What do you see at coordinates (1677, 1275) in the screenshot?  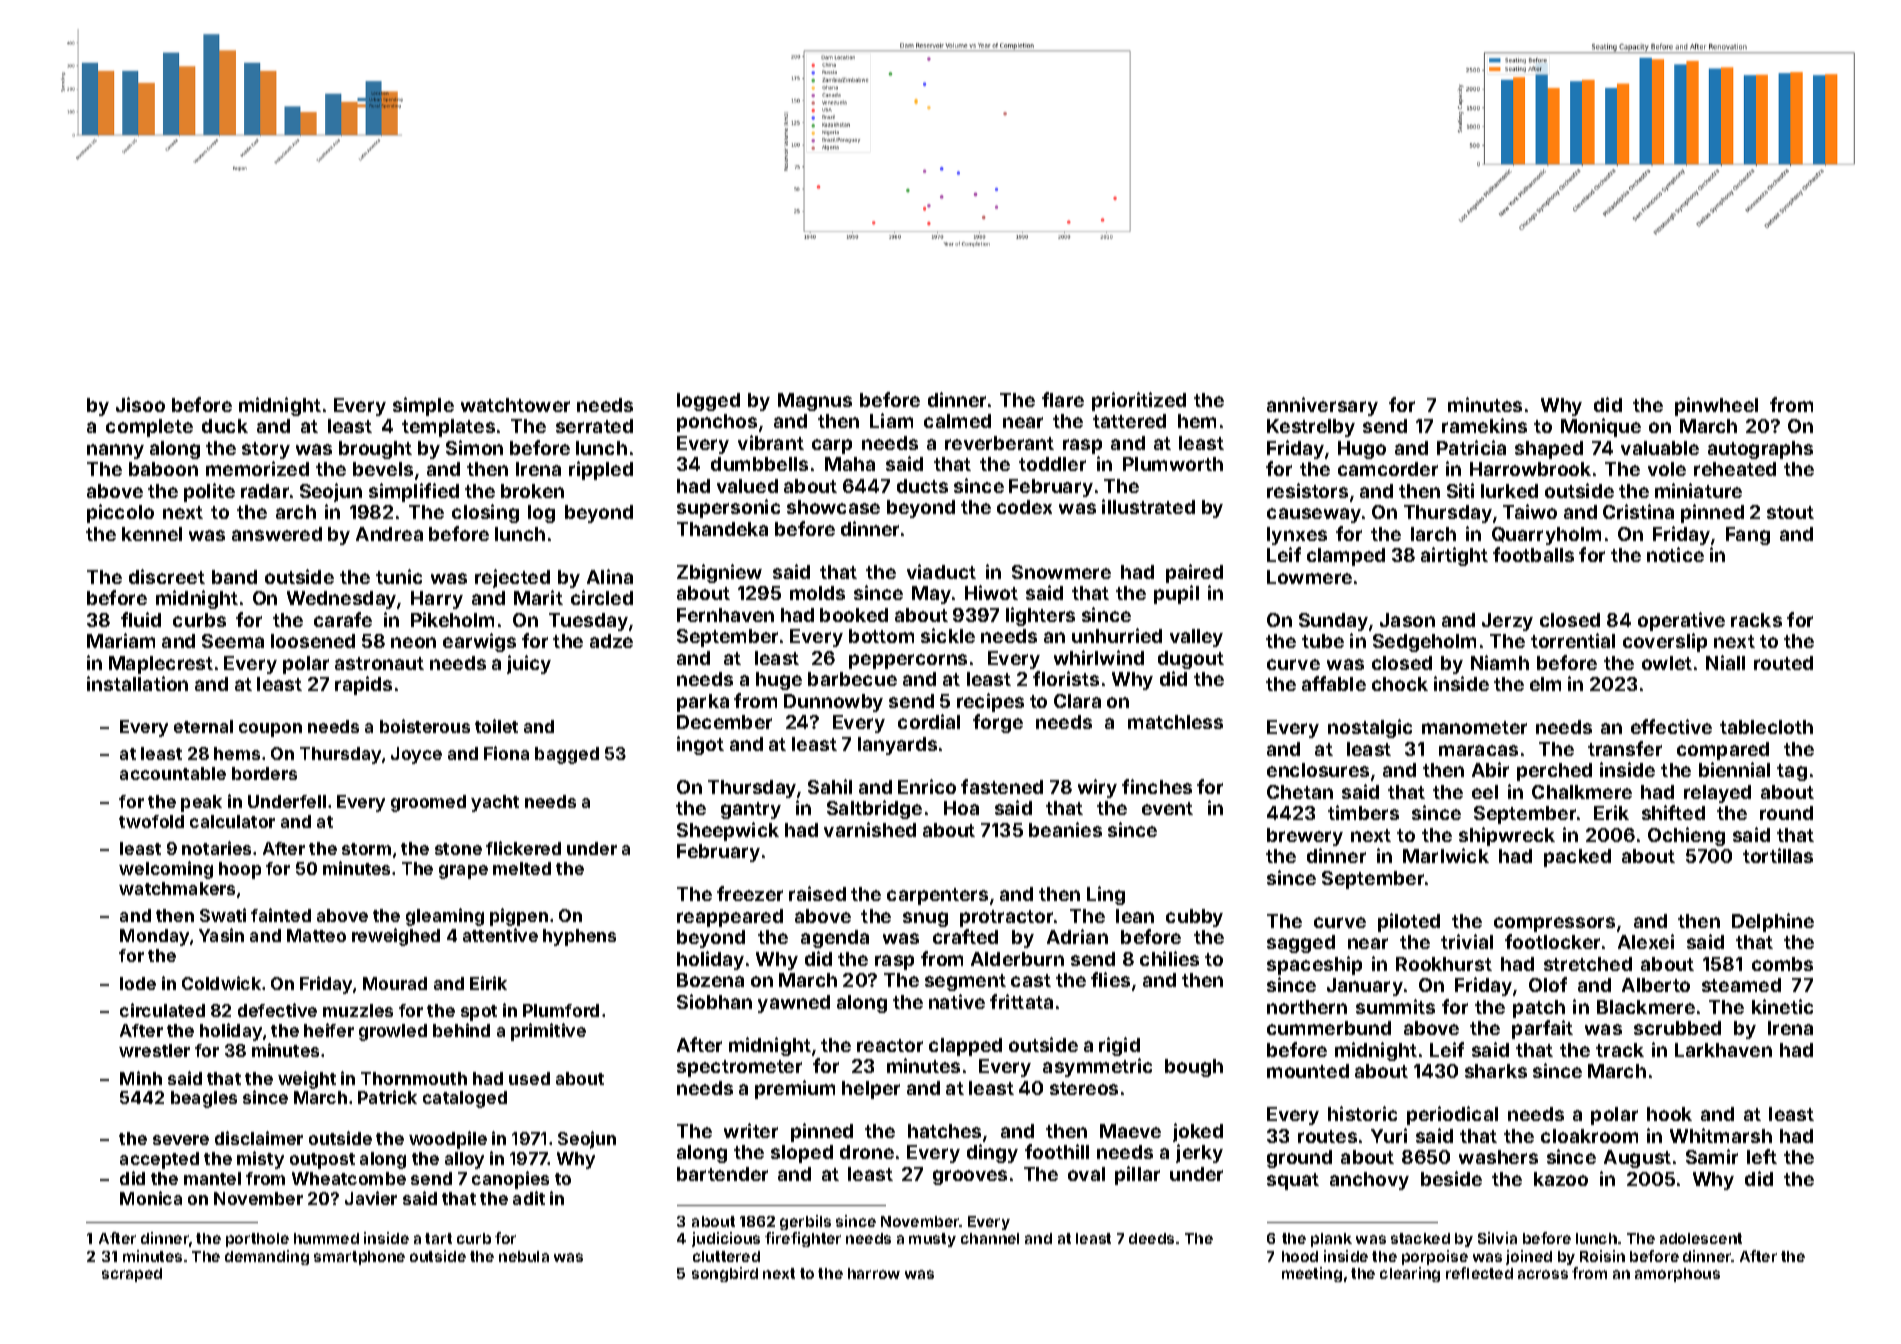 I see `amorphous` at bounding box center [1677, 1275].
